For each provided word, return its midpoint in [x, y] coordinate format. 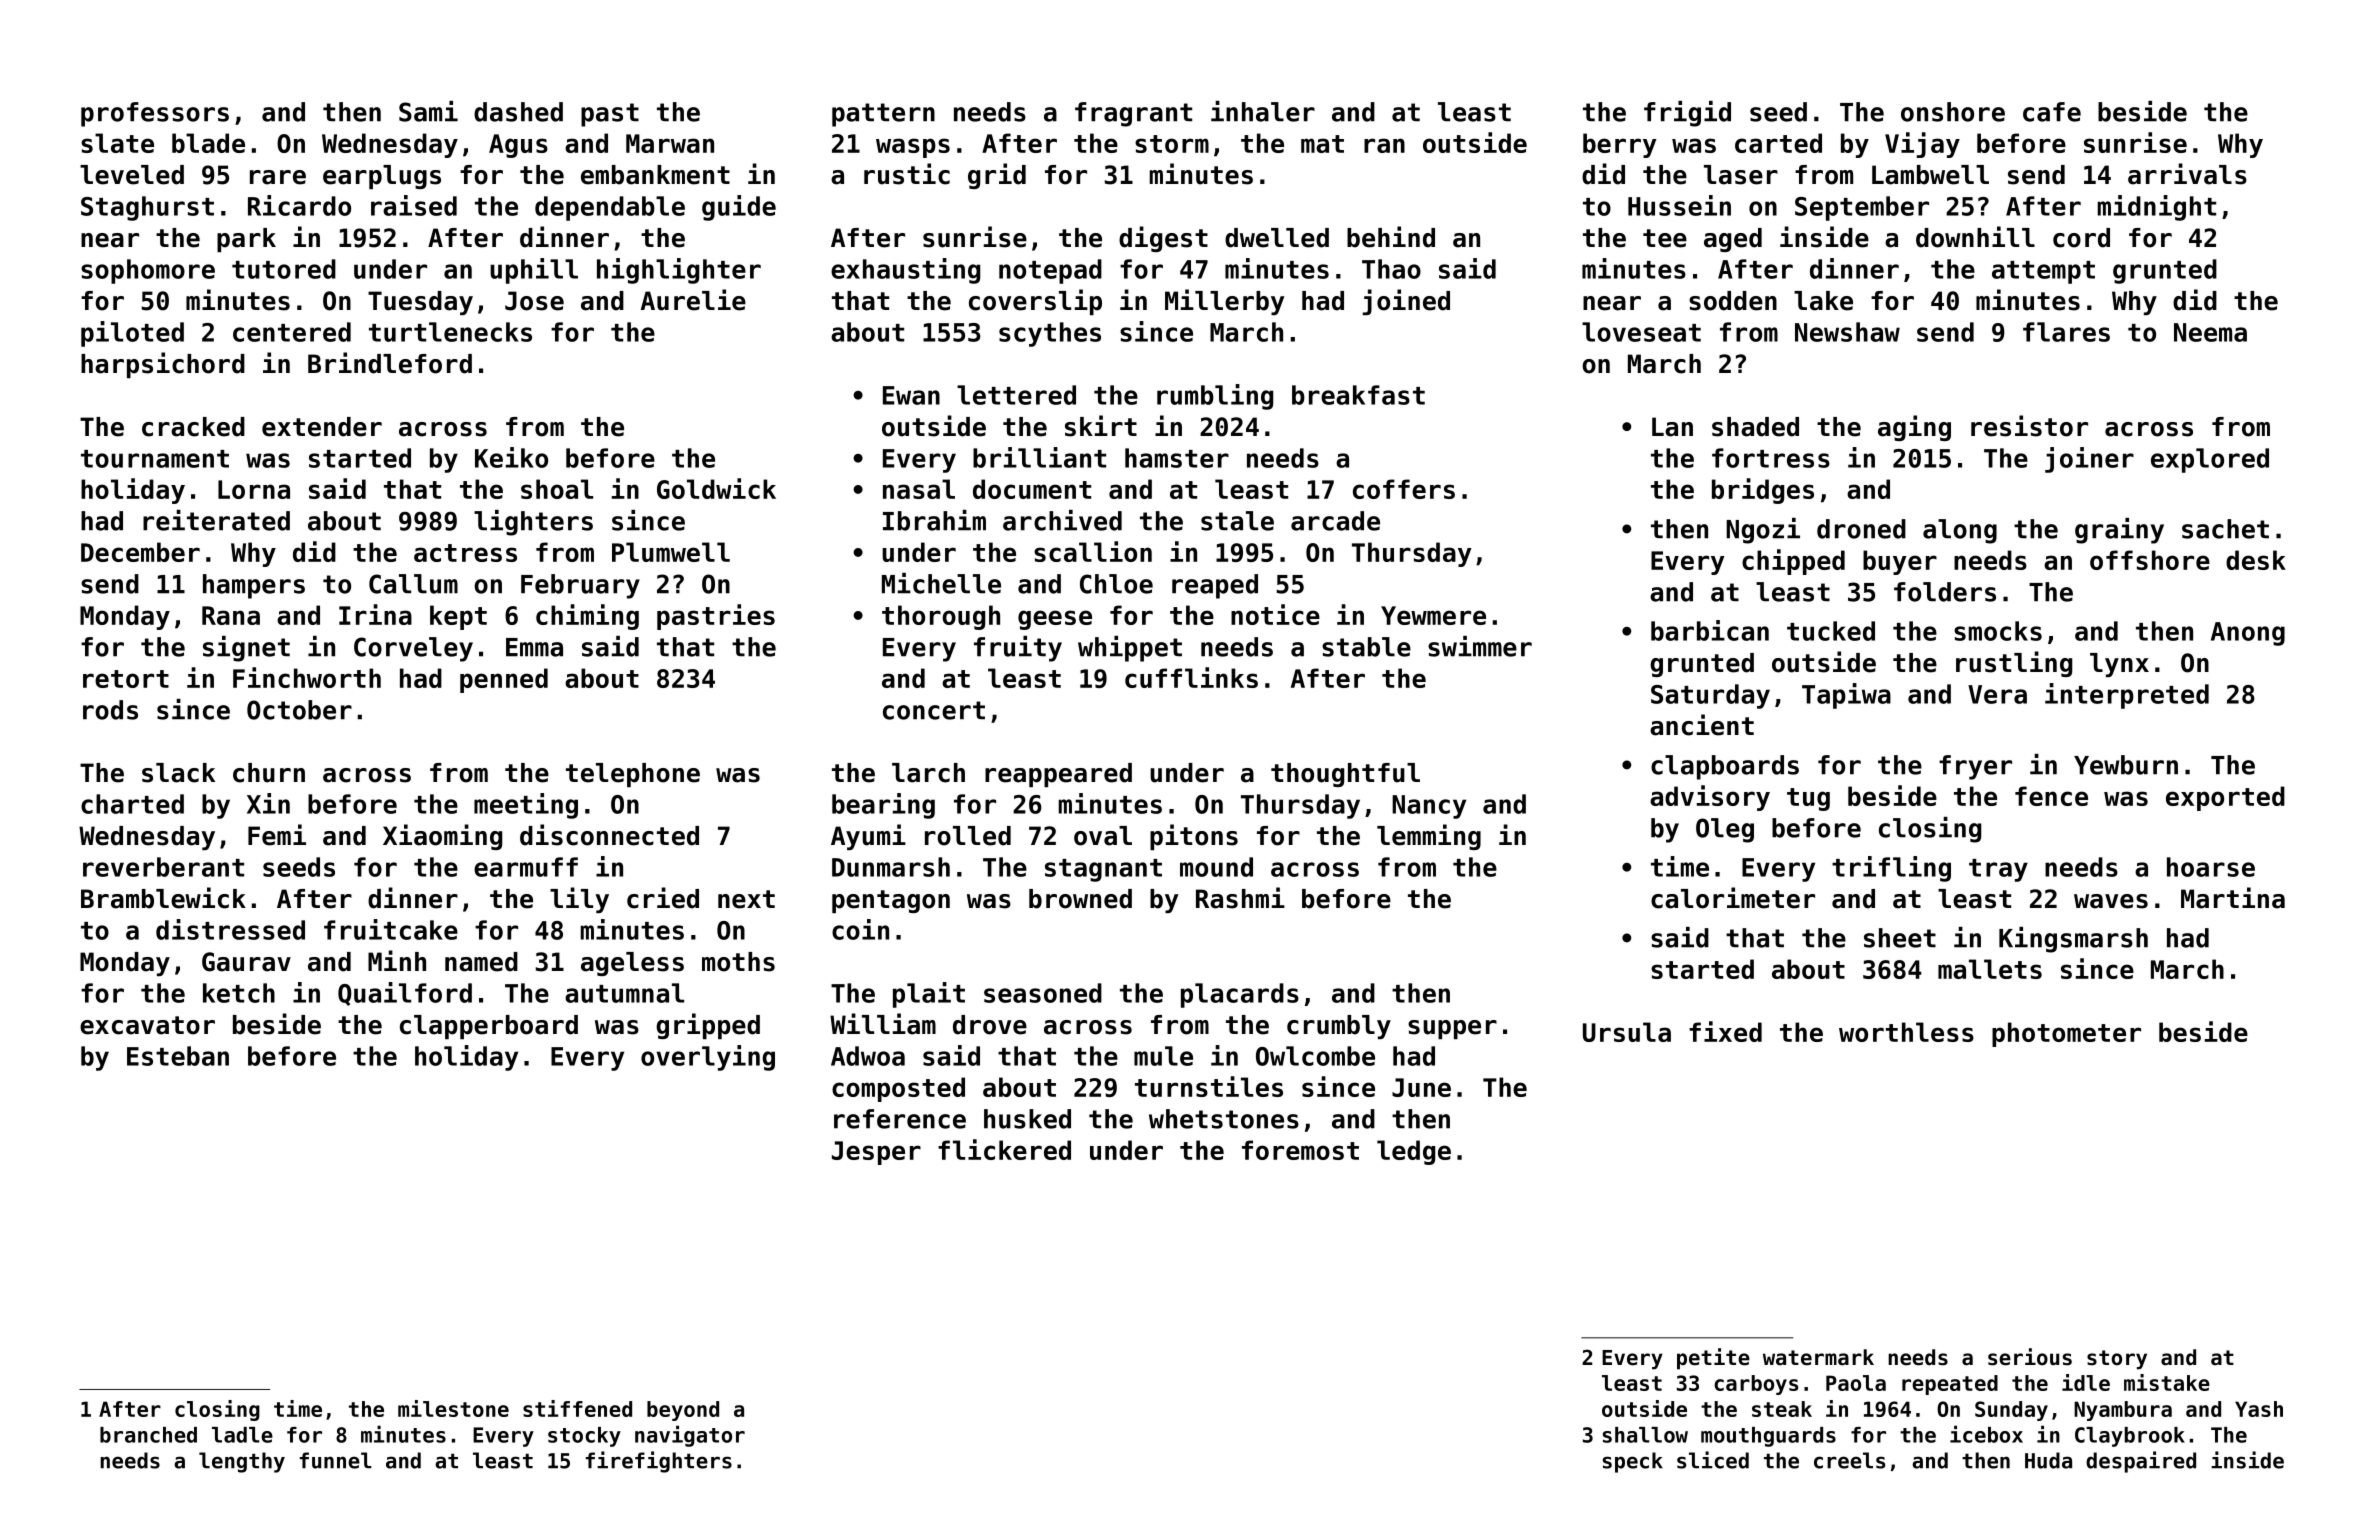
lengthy [242, 1462]
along [1960, 531]
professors [155, 114]
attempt [2043, 272]
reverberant [163, 867]
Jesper [876, 1153]
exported [2225, 798]
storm [1172, 144]
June [1421, 1087]
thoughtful [1345, 775]
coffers [1404, 489]
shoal [557, 489]
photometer [2066, 1034]
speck [1633, 1462]
